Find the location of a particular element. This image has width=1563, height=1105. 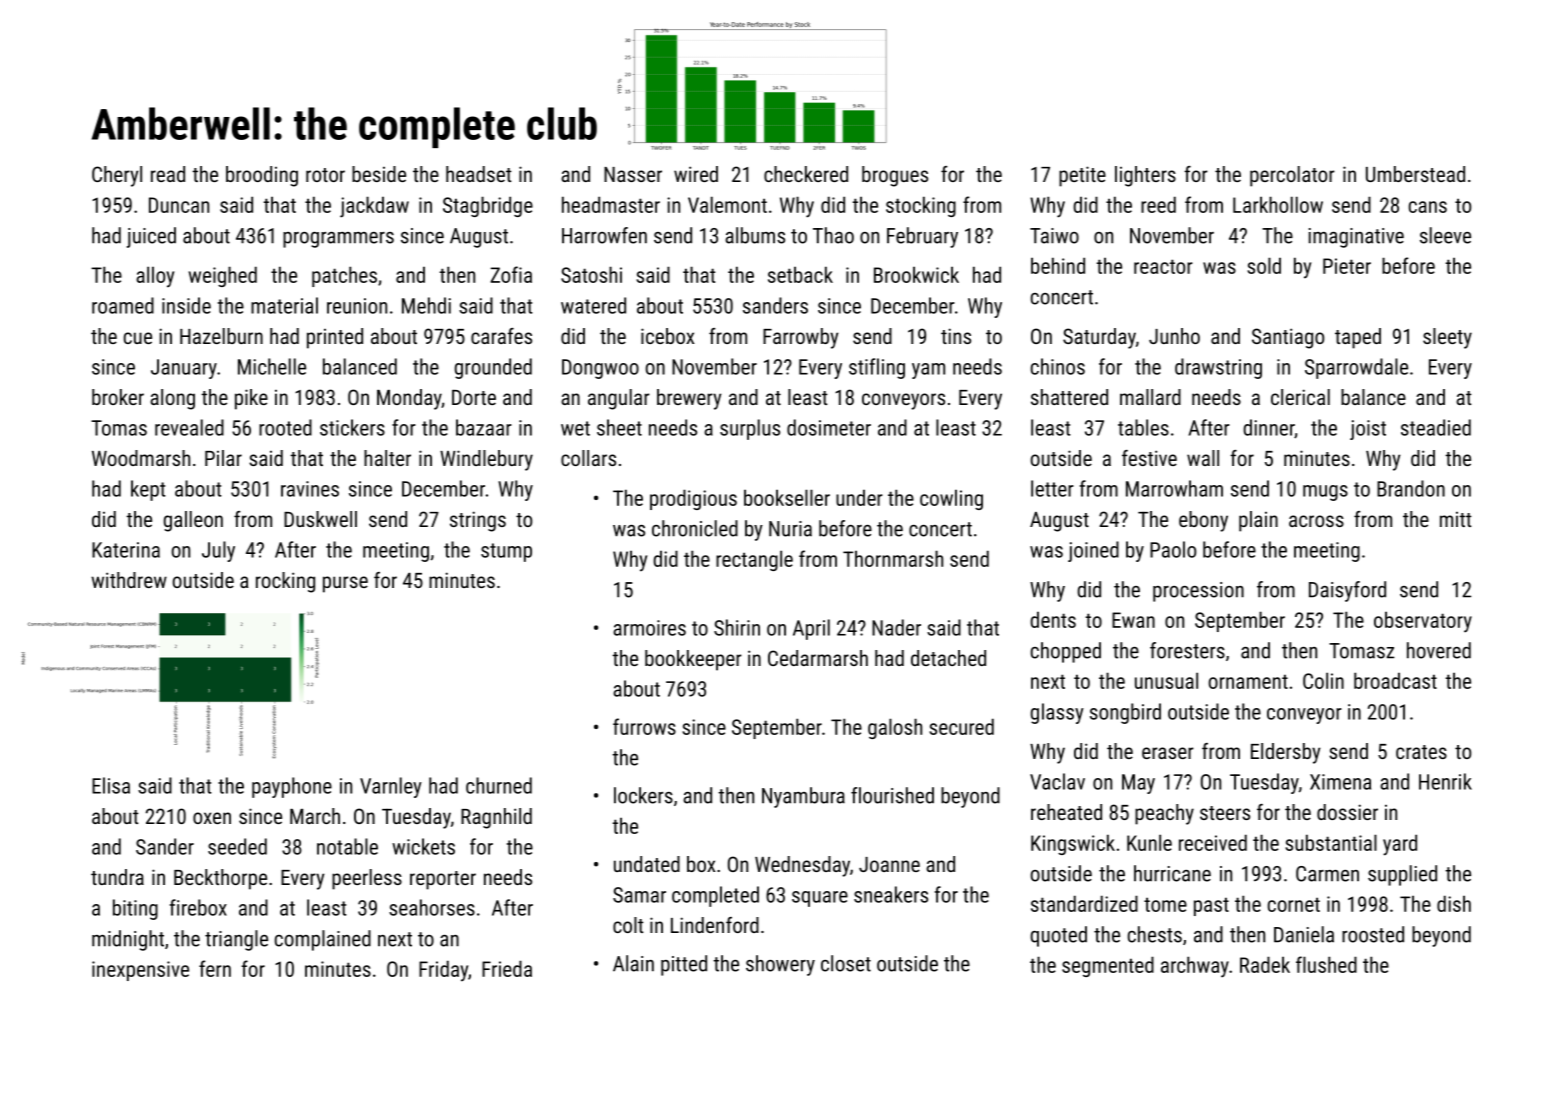

Nasser is located at coordinates (633, 174).
